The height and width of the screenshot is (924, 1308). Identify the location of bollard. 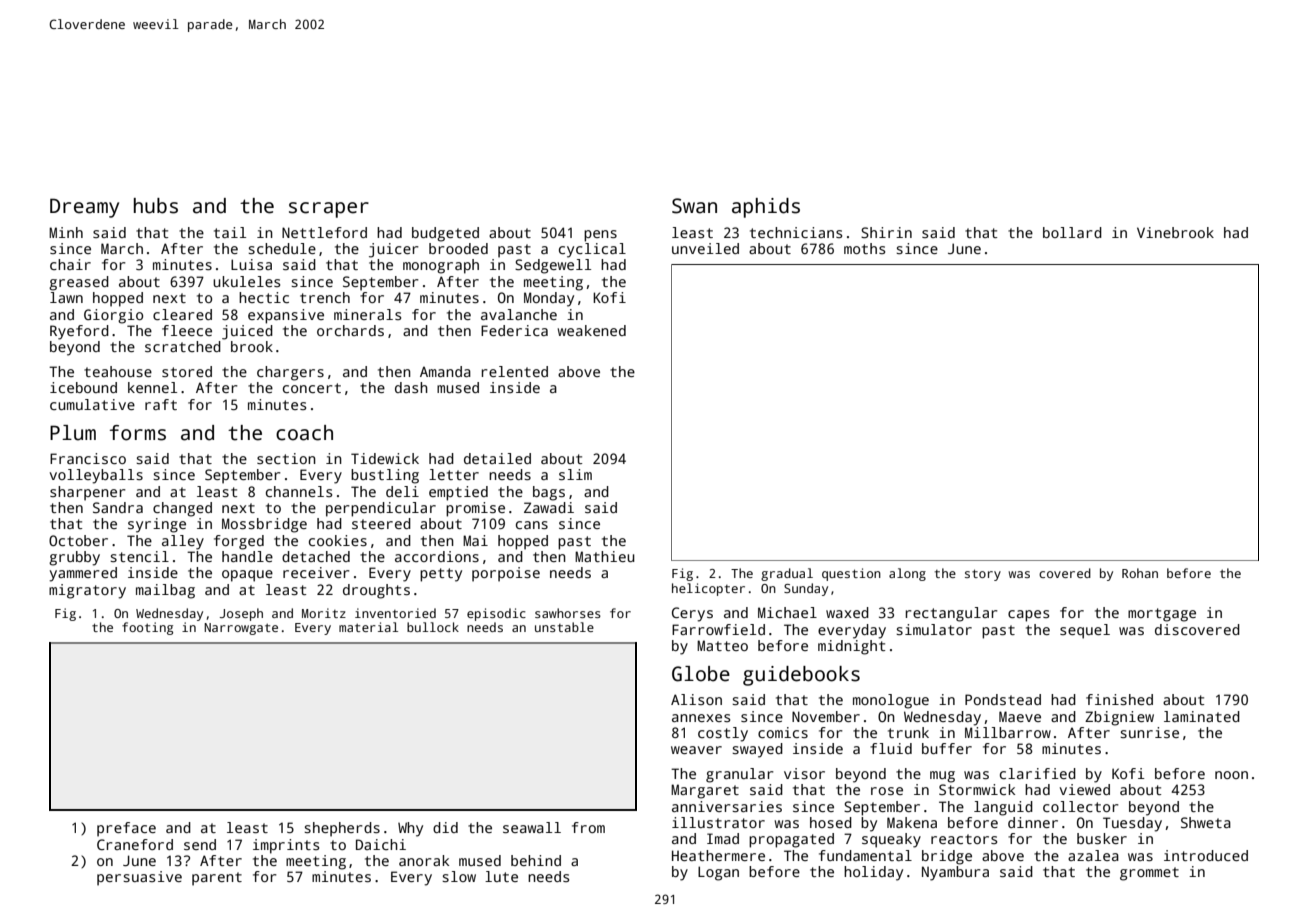
(1072, 232).
